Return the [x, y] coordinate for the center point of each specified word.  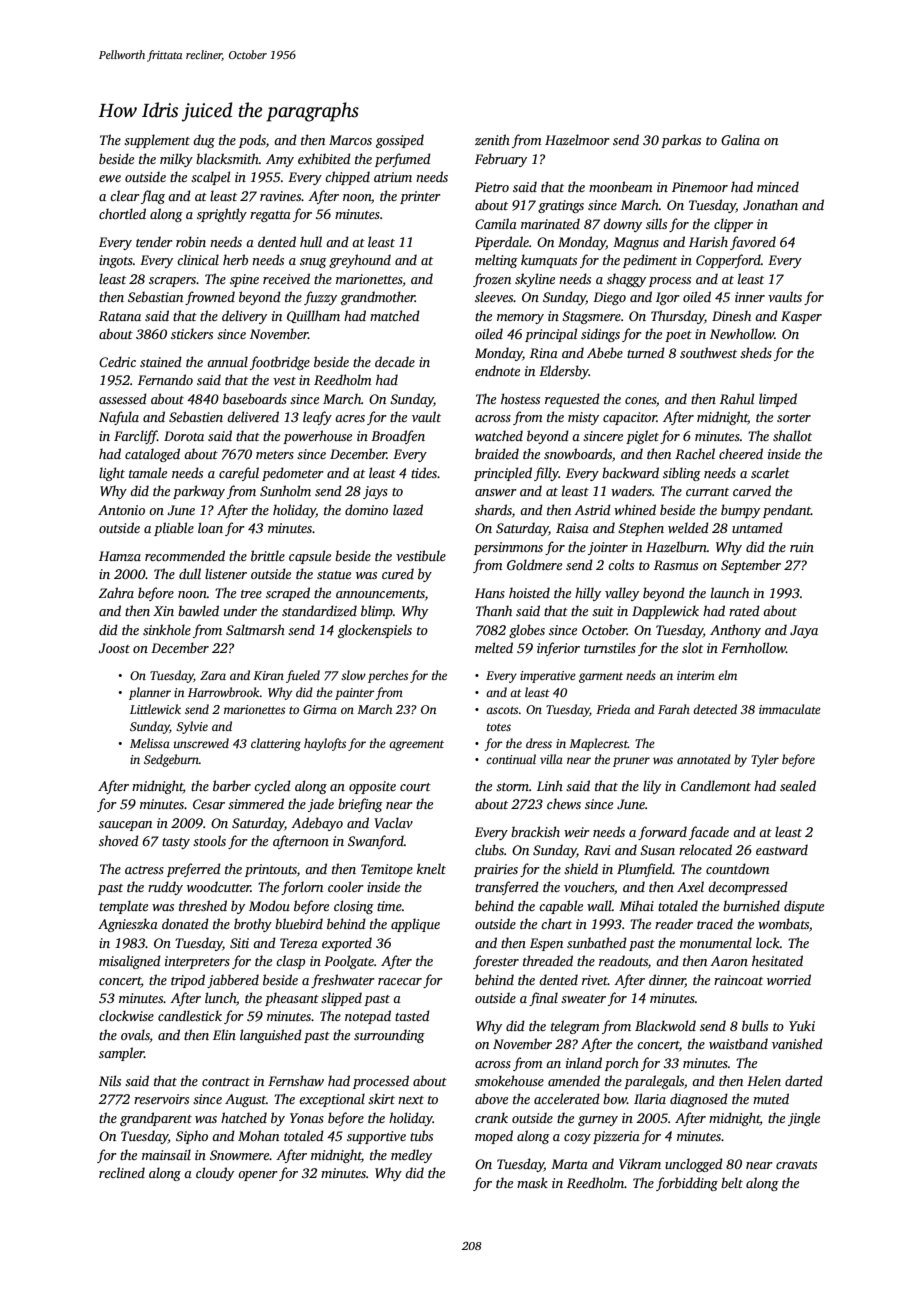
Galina [740, 139]
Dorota [184, 436]
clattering [276, 744]
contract [226, 1082]
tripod [188, 981]
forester [496, 962]
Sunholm [285, 490]
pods [252, 141]
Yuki [802, 1025]
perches [388, 676]
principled [503, 474]
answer [496, 492]
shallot [792, 435]
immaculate [790, 709]
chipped [347, 178]
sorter [794, 418]
